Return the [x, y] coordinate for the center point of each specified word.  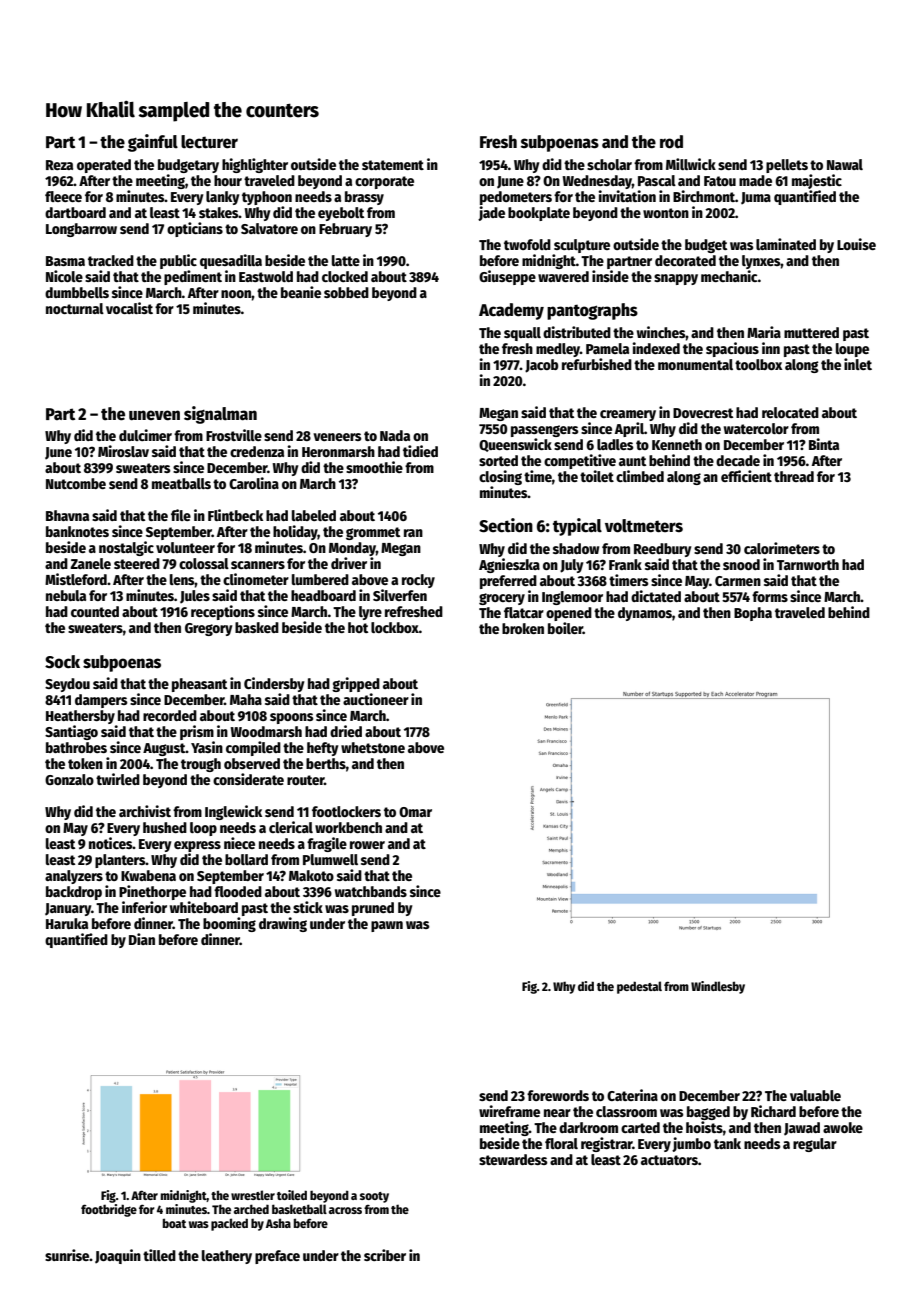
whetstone [373, 747]
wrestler [253, 1195]
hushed [165, 827]
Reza [59, 165]
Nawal [845, 164]
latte [346, 260]
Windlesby [718, 987]
